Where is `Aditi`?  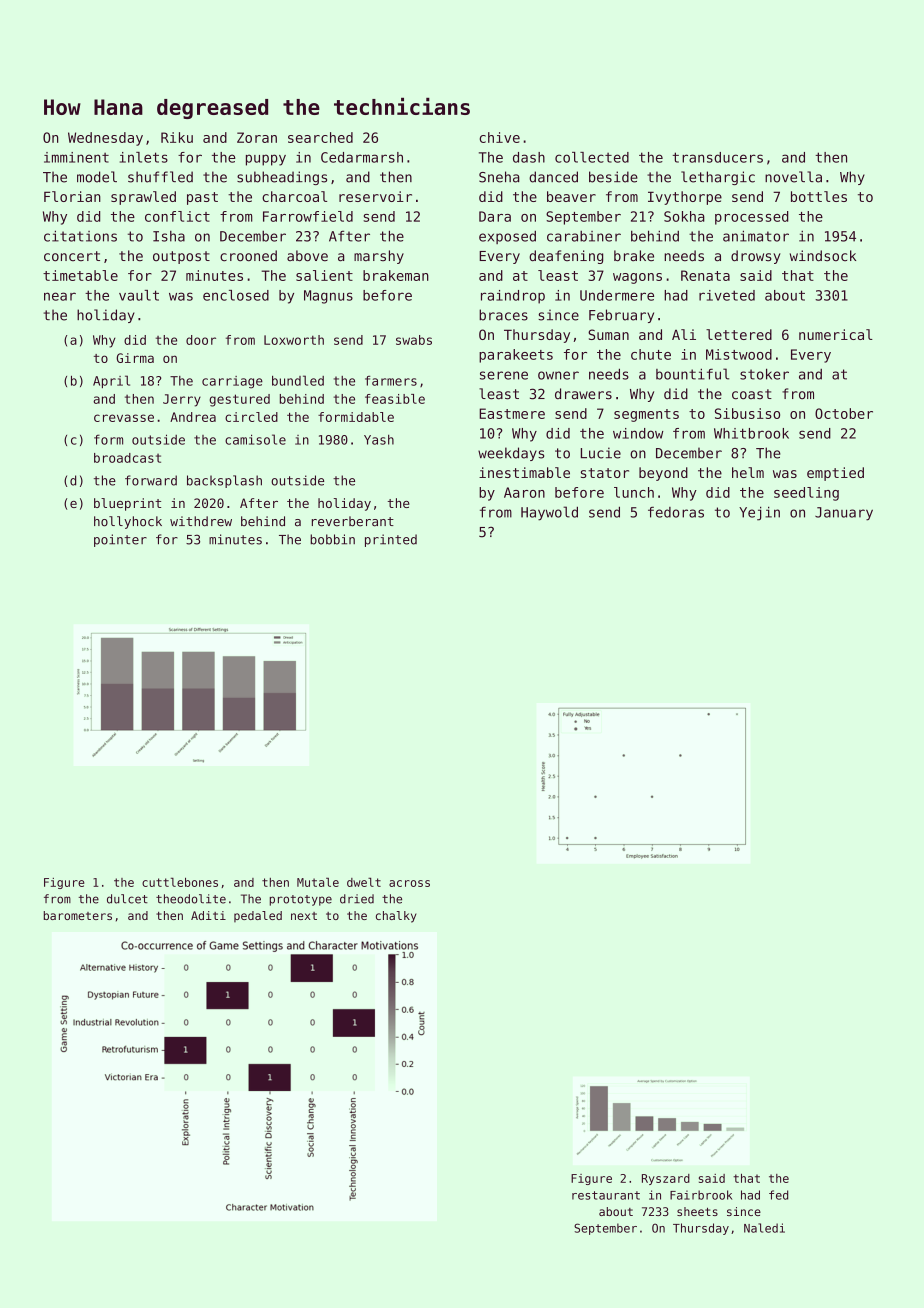 Aditi is located at coordinates (208, 915).
